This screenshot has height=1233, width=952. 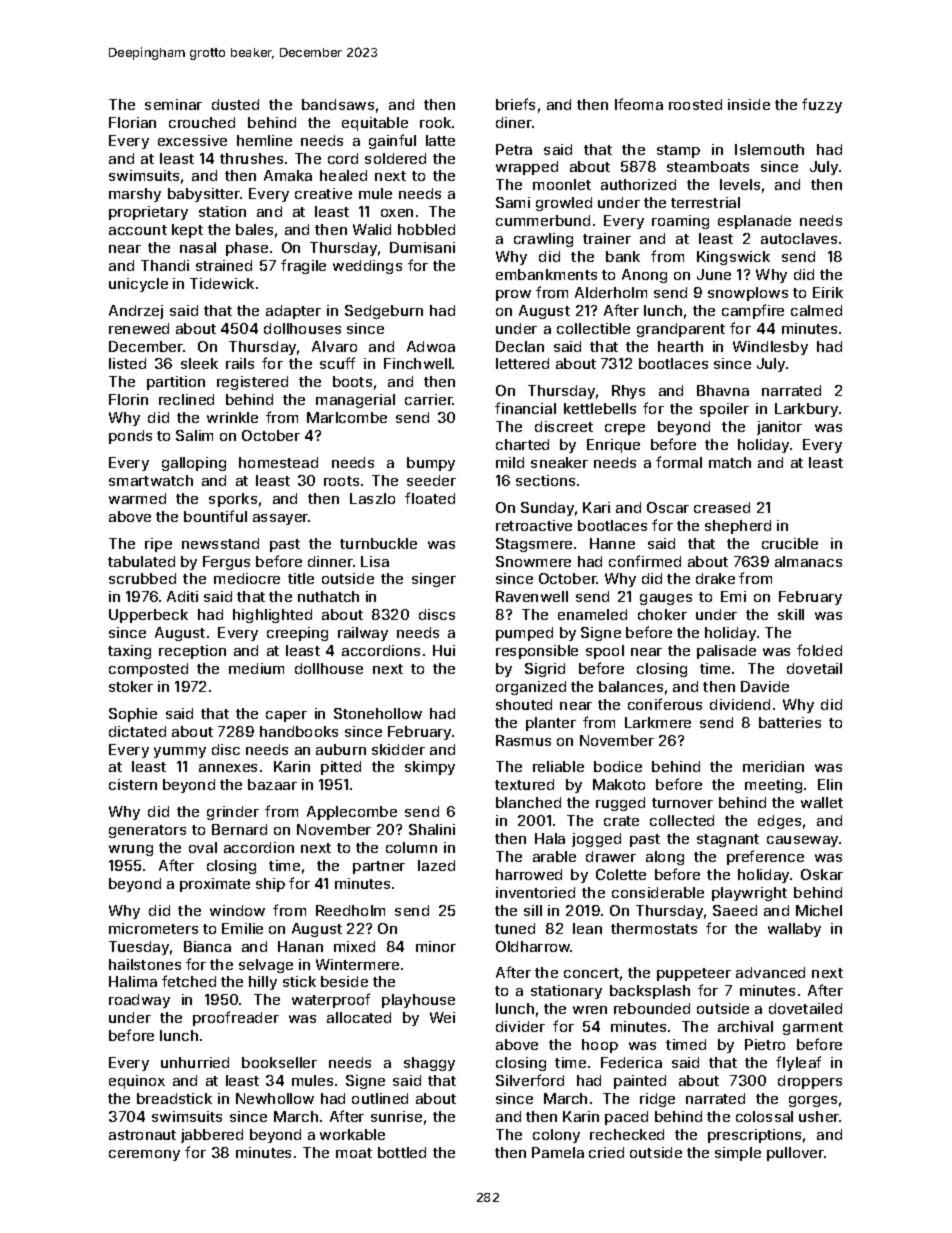 What do you see at coordinates (773, 766) in the screenshot?
I see `meridian` at bounding box center [773, 766].
